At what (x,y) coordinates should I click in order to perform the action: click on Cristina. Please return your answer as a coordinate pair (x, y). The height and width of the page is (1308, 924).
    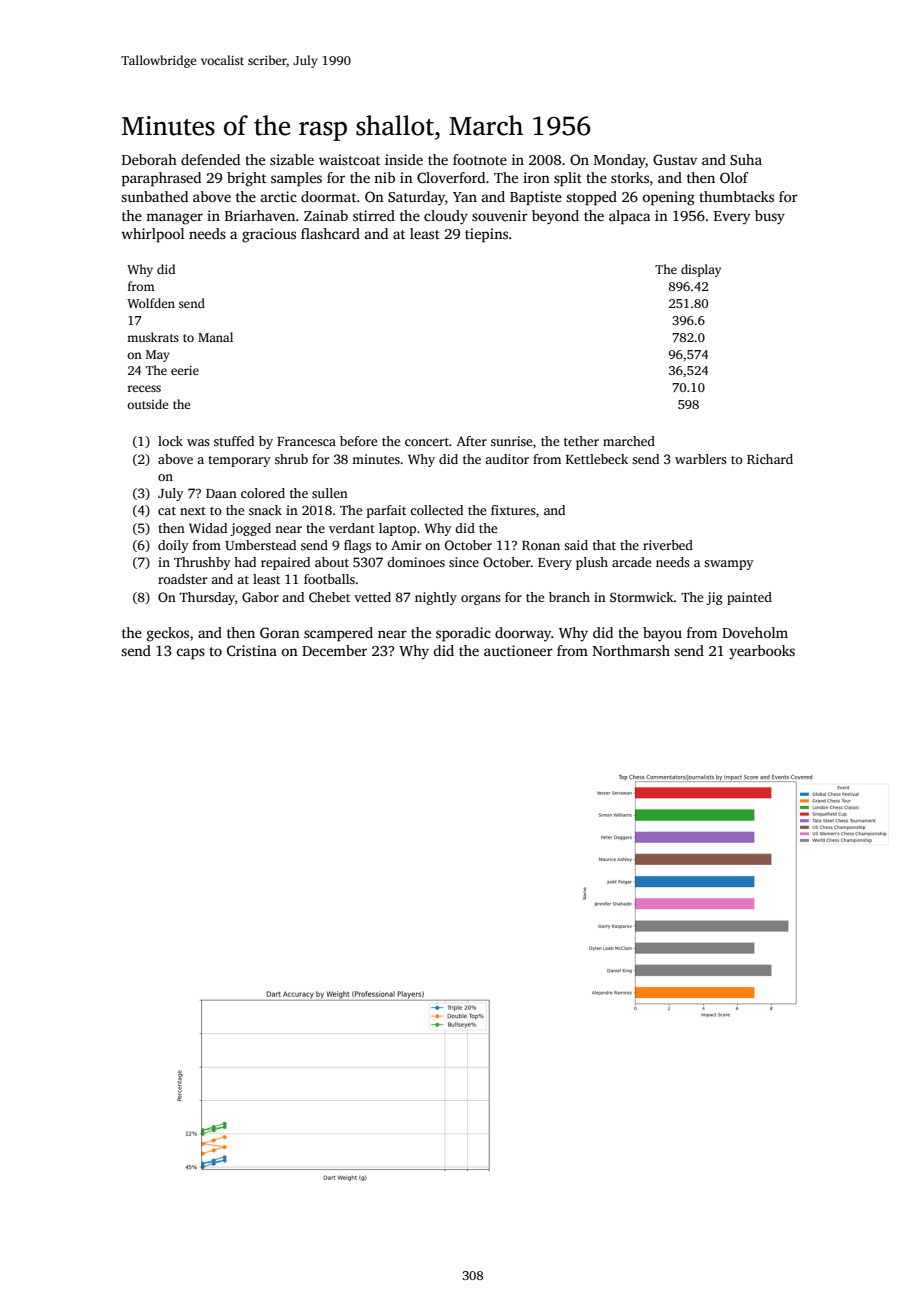
    Looking at the image, I should click on (252, 650).
